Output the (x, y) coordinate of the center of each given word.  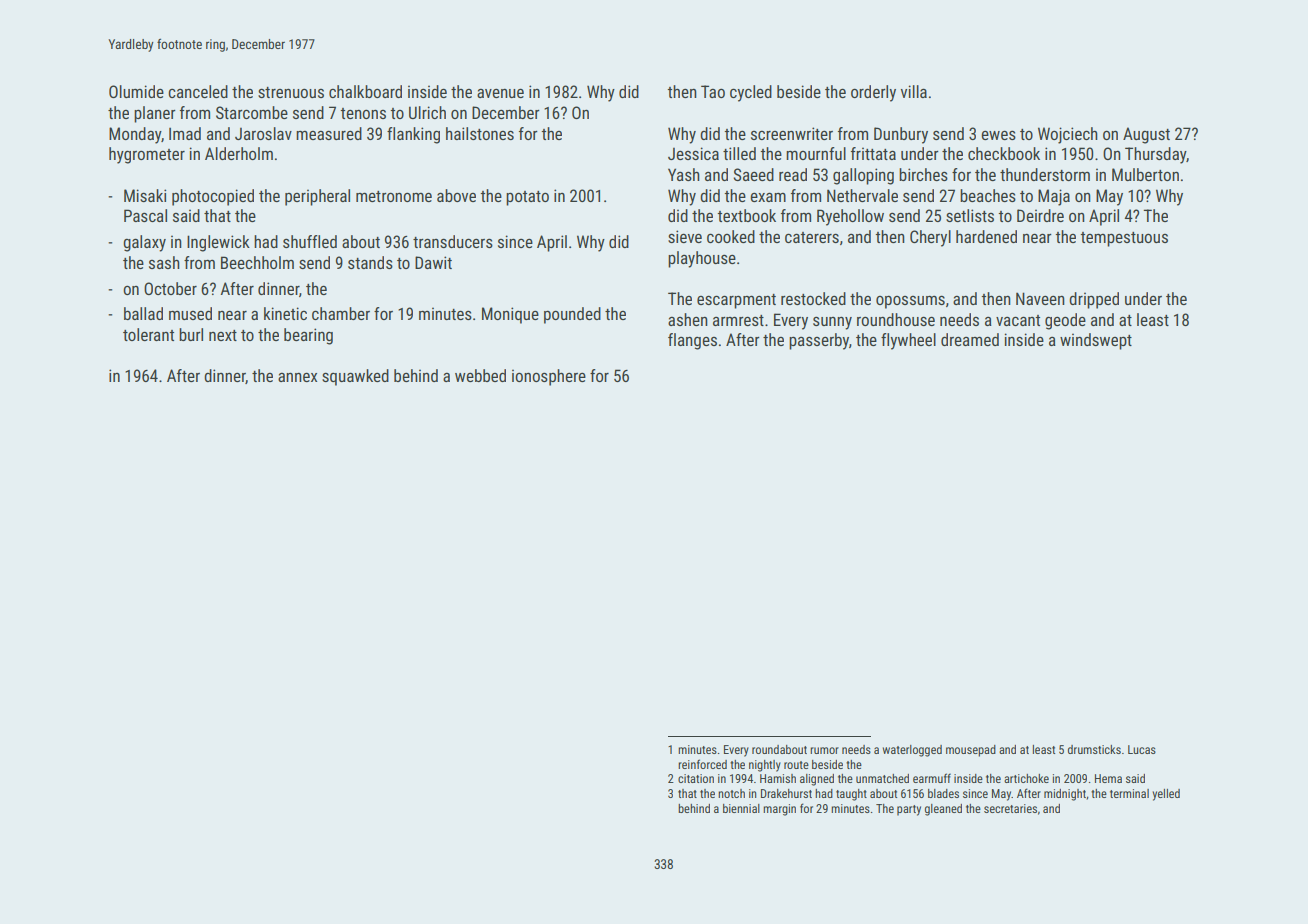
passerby (819, 341)
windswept (1096, 341)
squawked (355, 377)
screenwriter (792, 133)
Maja (1054, 197)
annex (297, 377)
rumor (824, 750)
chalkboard (365, 91)
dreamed (970, 339)
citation (696, 778)
